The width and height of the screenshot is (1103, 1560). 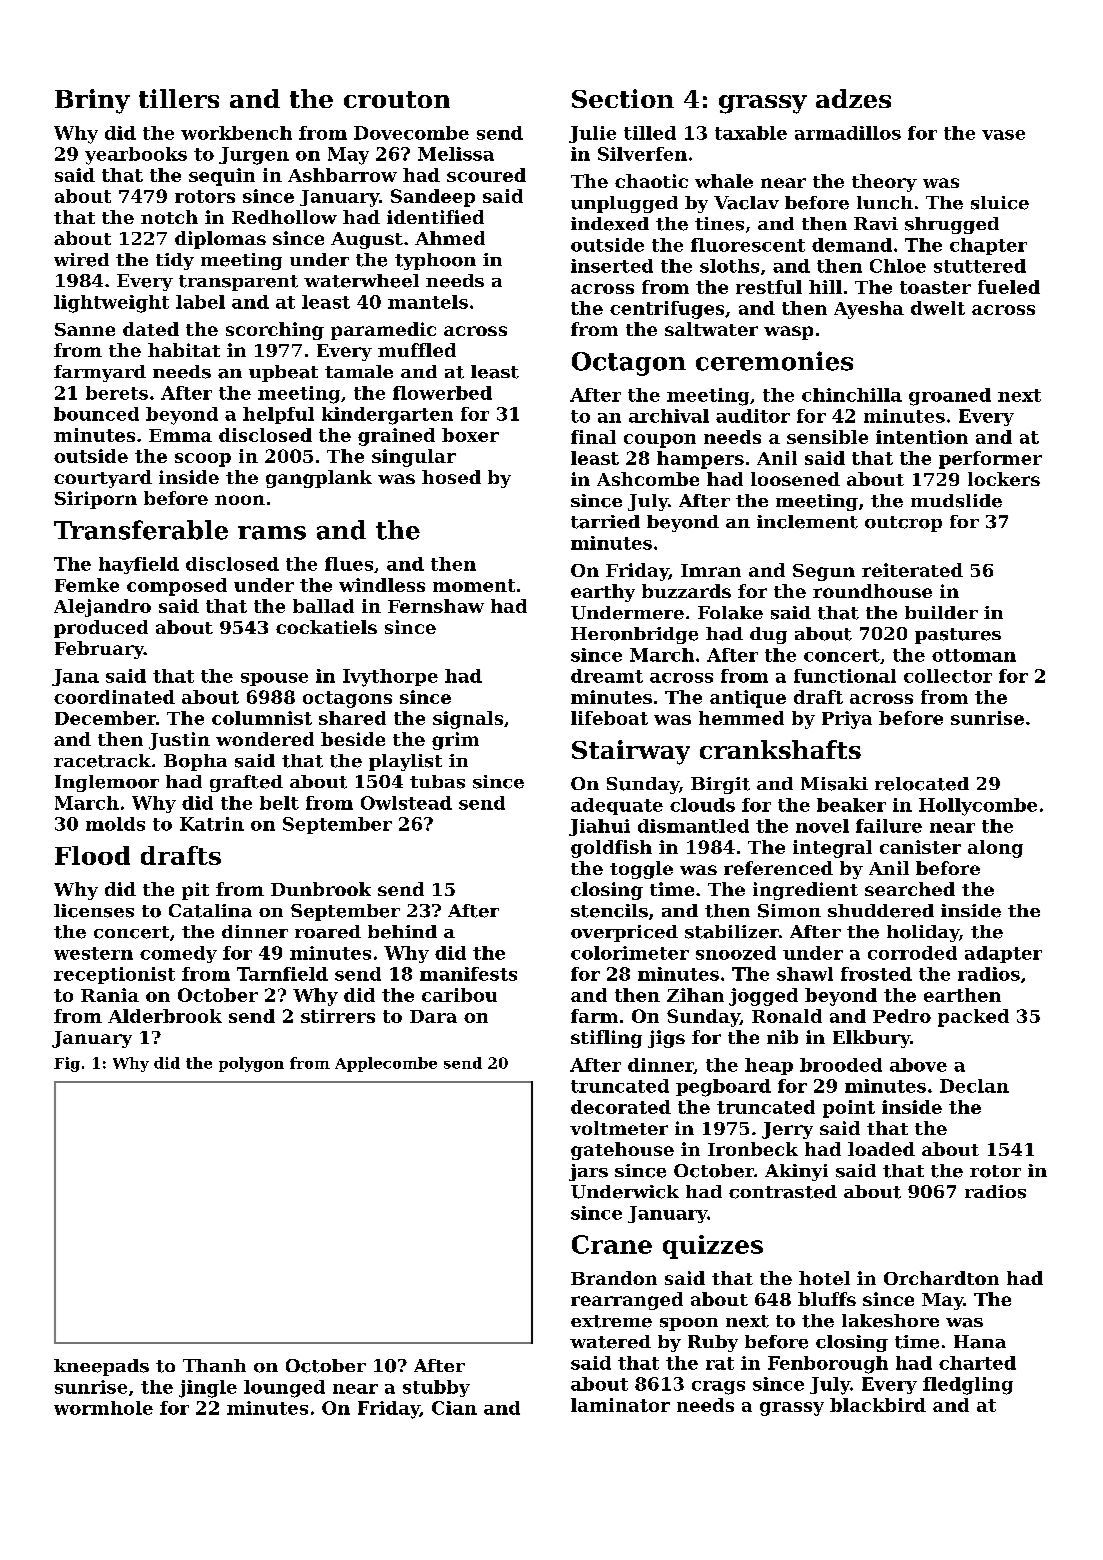 I want to click on ottoman, so click(x=974, y=655).
